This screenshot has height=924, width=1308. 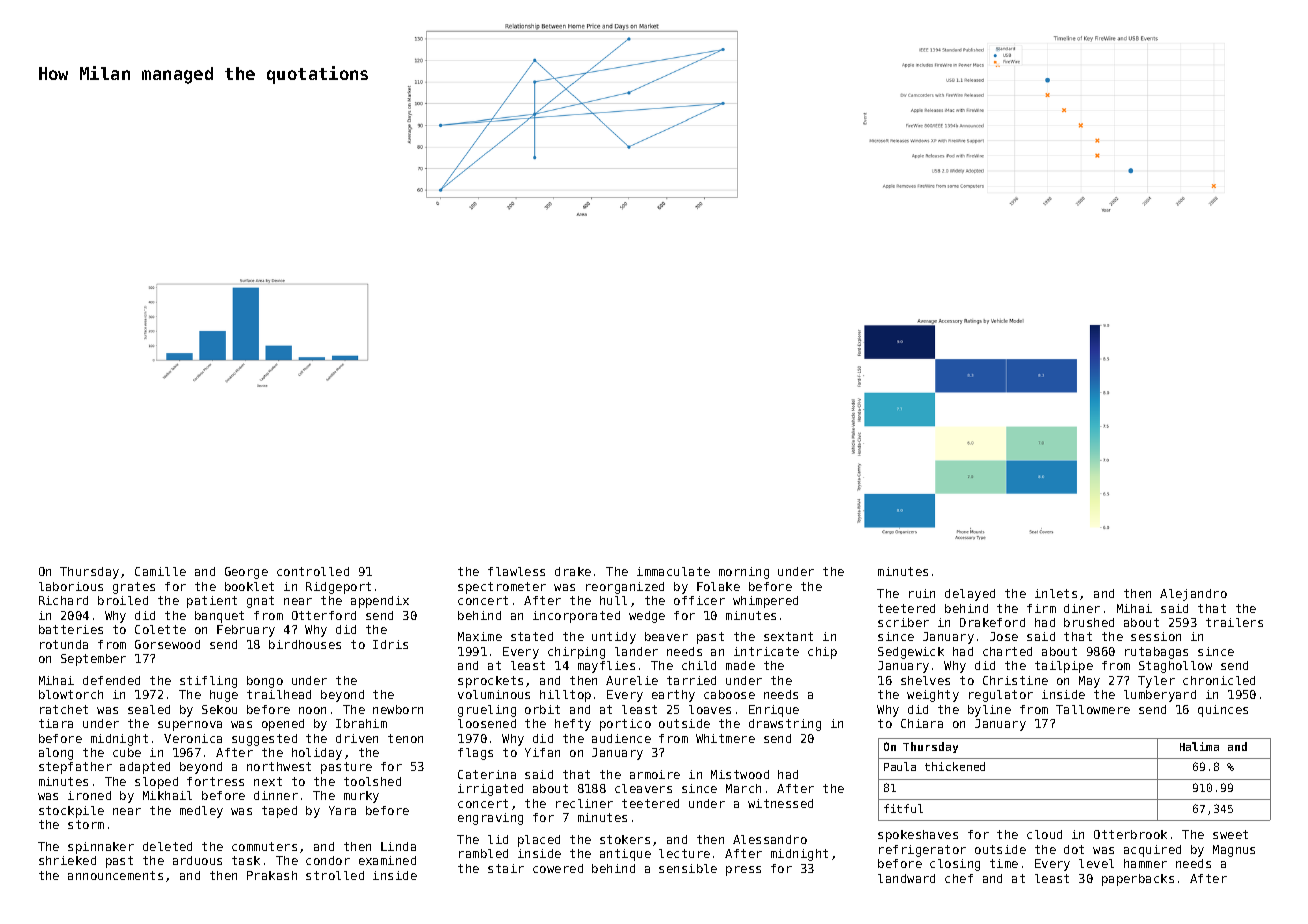 What do you see at coordinates (380, 602) in the screenshot?
I see `appendix` at bounding box center [380, 602].
